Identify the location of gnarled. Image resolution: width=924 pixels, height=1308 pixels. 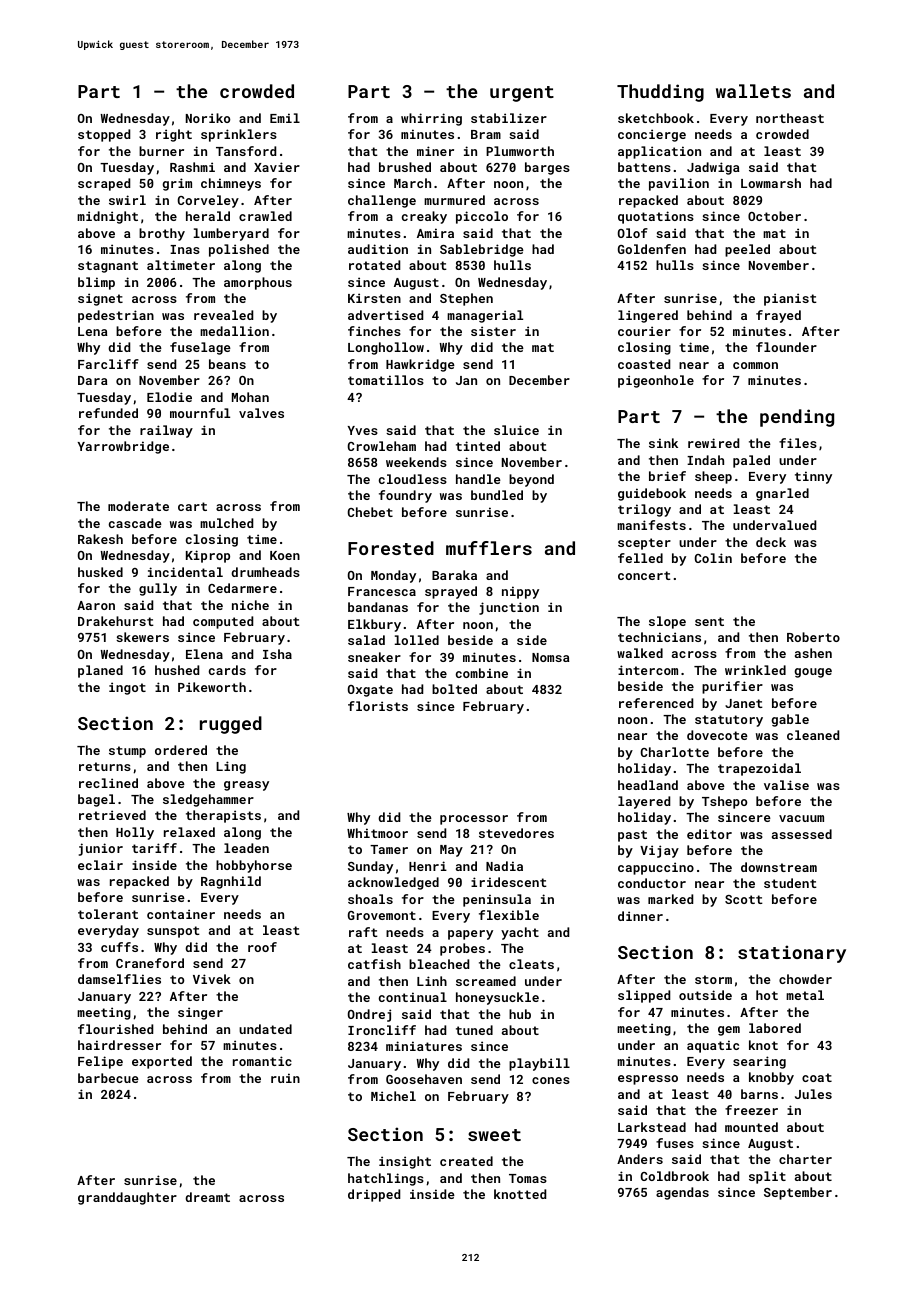
(782, 494).
